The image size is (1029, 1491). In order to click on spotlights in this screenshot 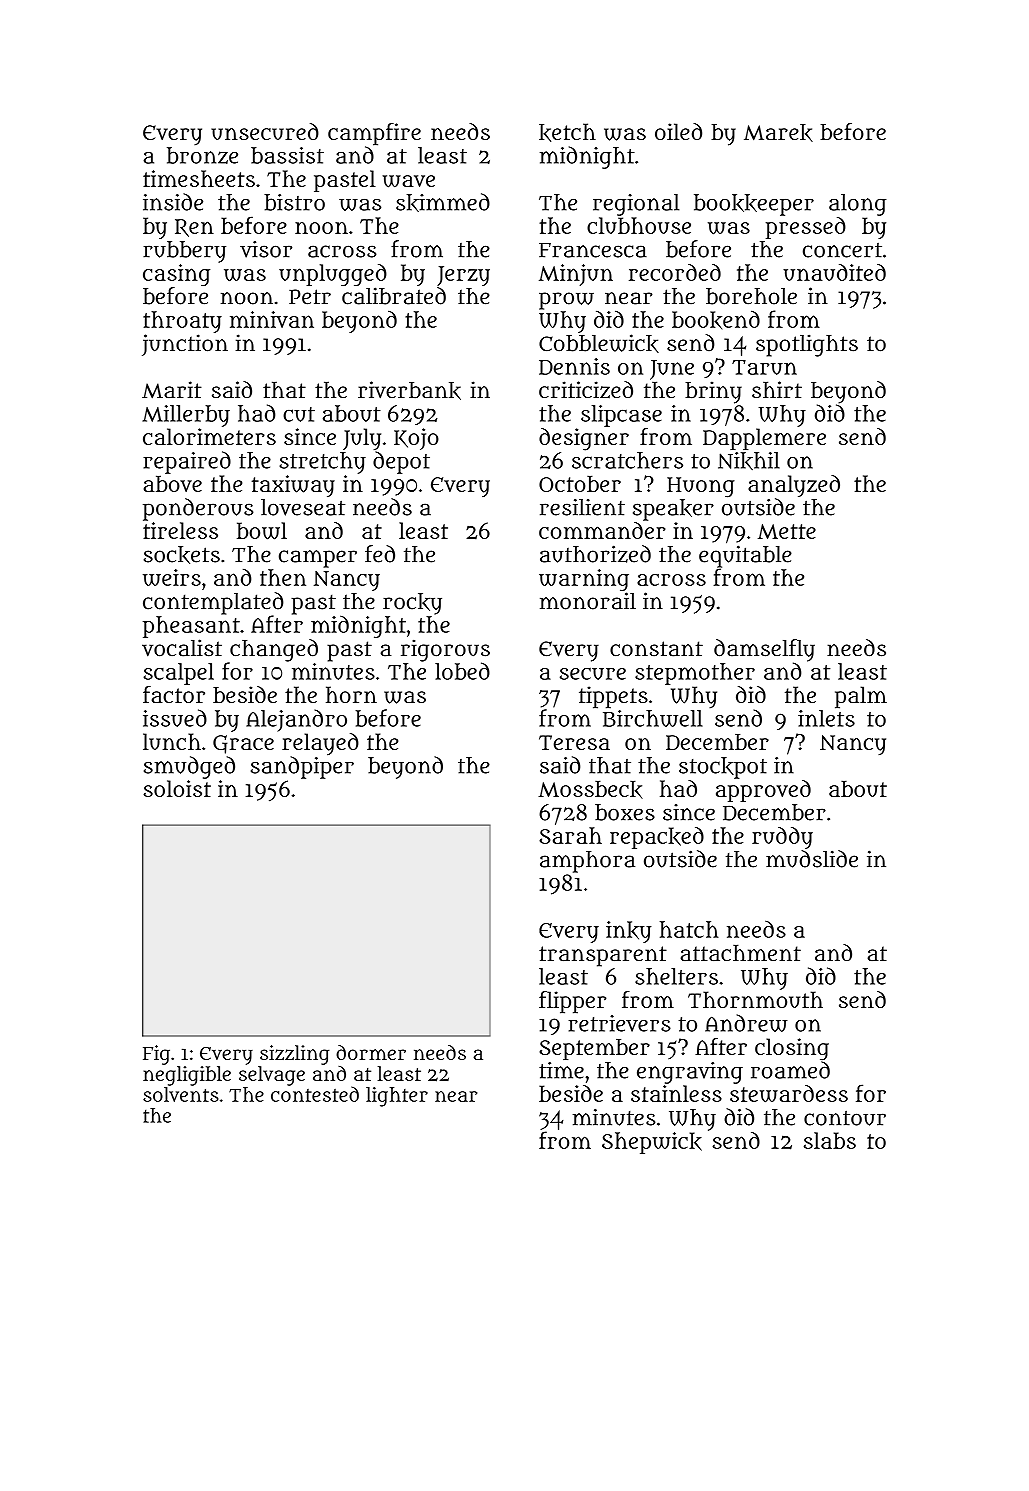, I will do `click(807, 345)`.
